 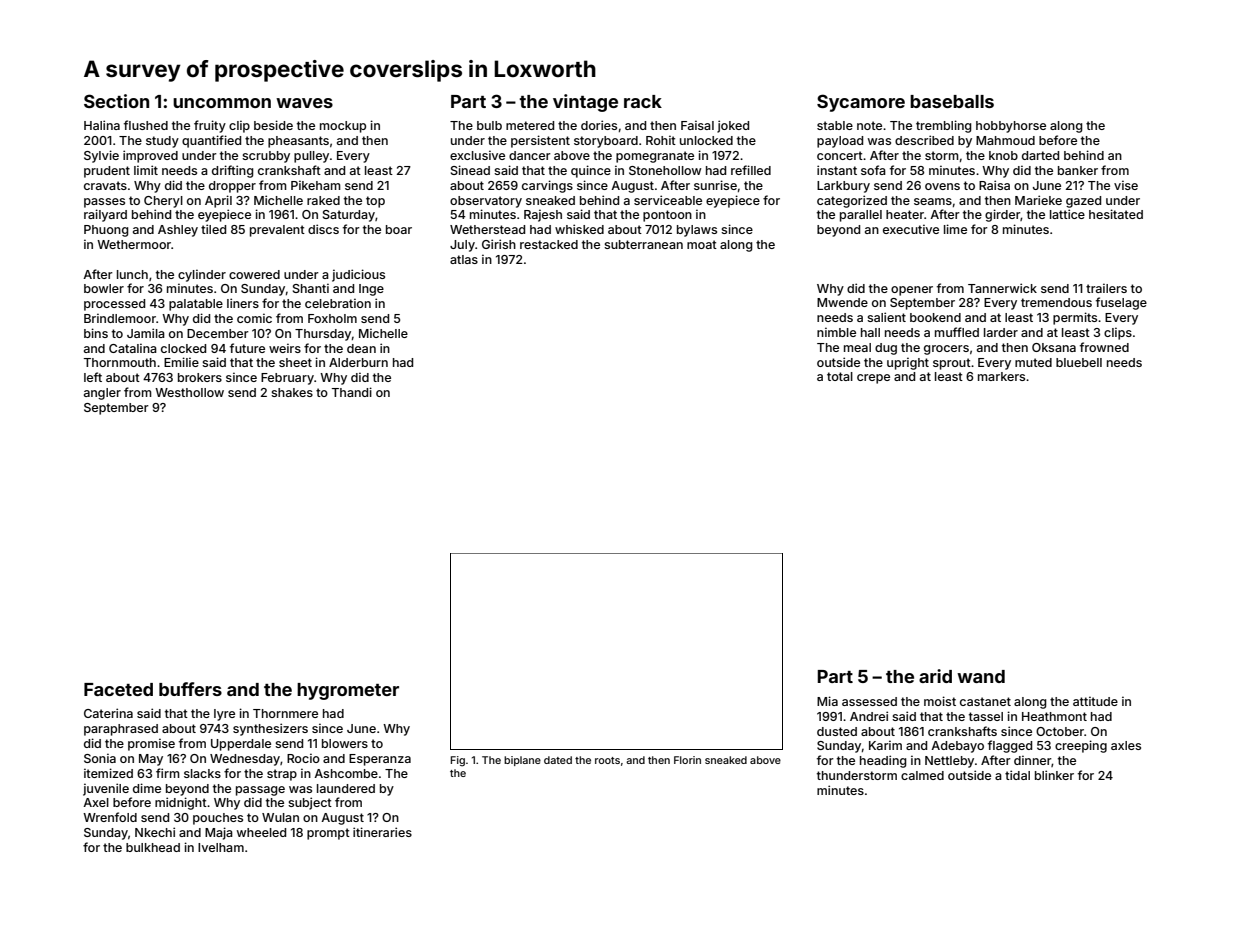 I want to click on calmed, so click(x=922, y=775).
